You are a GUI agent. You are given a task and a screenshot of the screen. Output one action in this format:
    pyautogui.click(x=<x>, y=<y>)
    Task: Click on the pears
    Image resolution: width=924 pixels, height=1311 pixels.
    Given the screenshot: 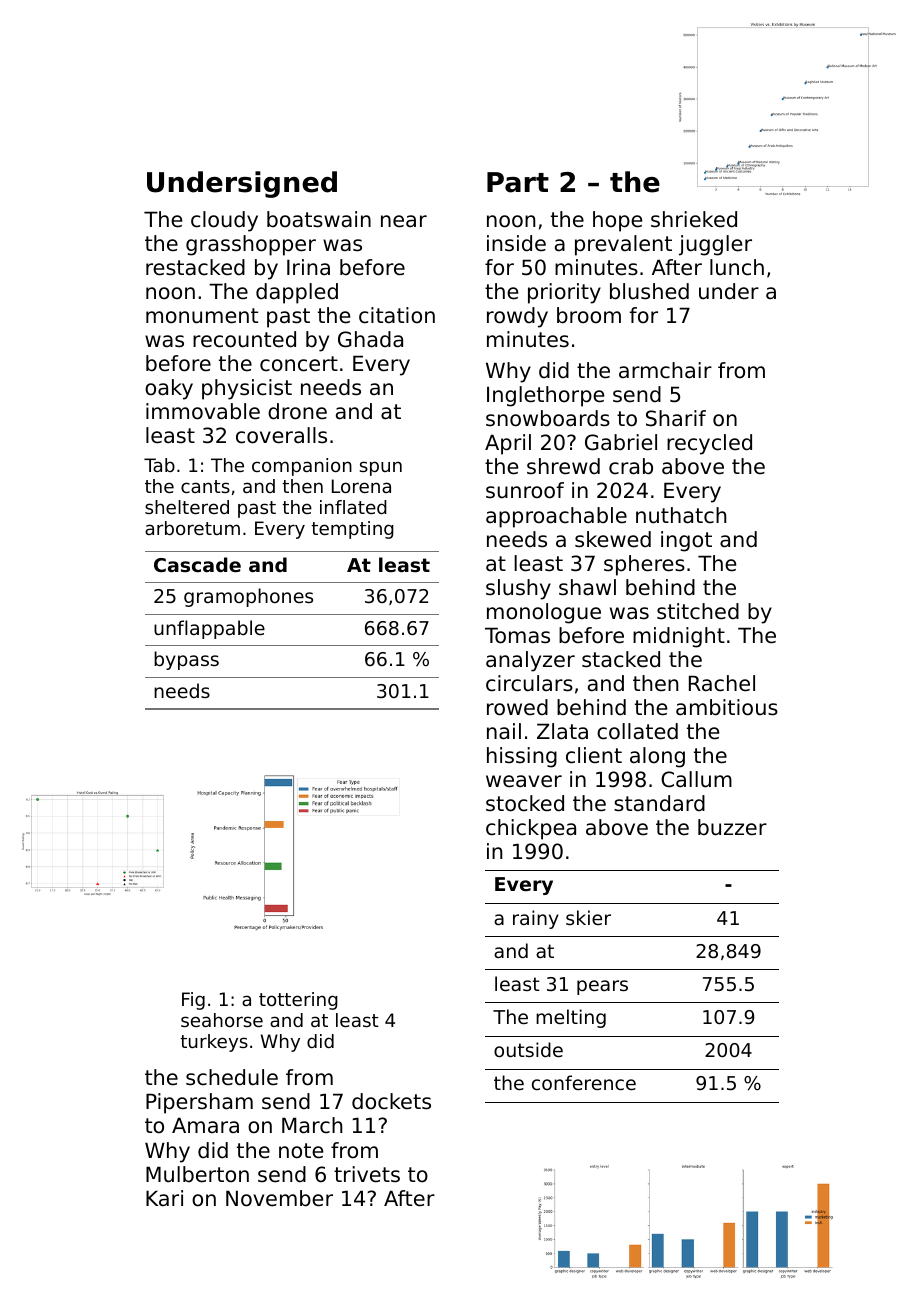 What is the action you would take?
    pyautogui.click(x=602, y=987)
